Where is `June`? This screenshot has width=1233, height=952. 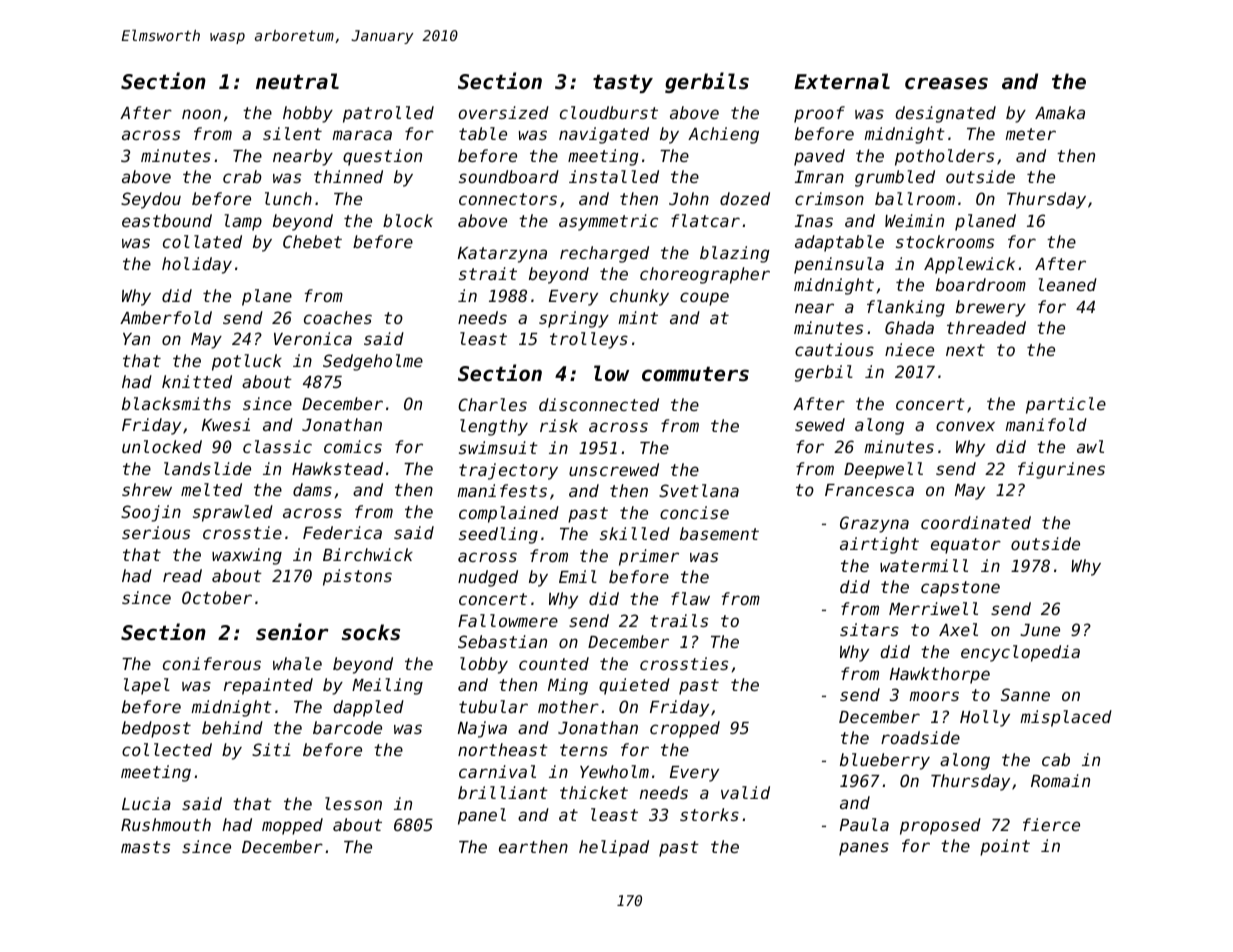
June is located at coordinates (1040, 630).
